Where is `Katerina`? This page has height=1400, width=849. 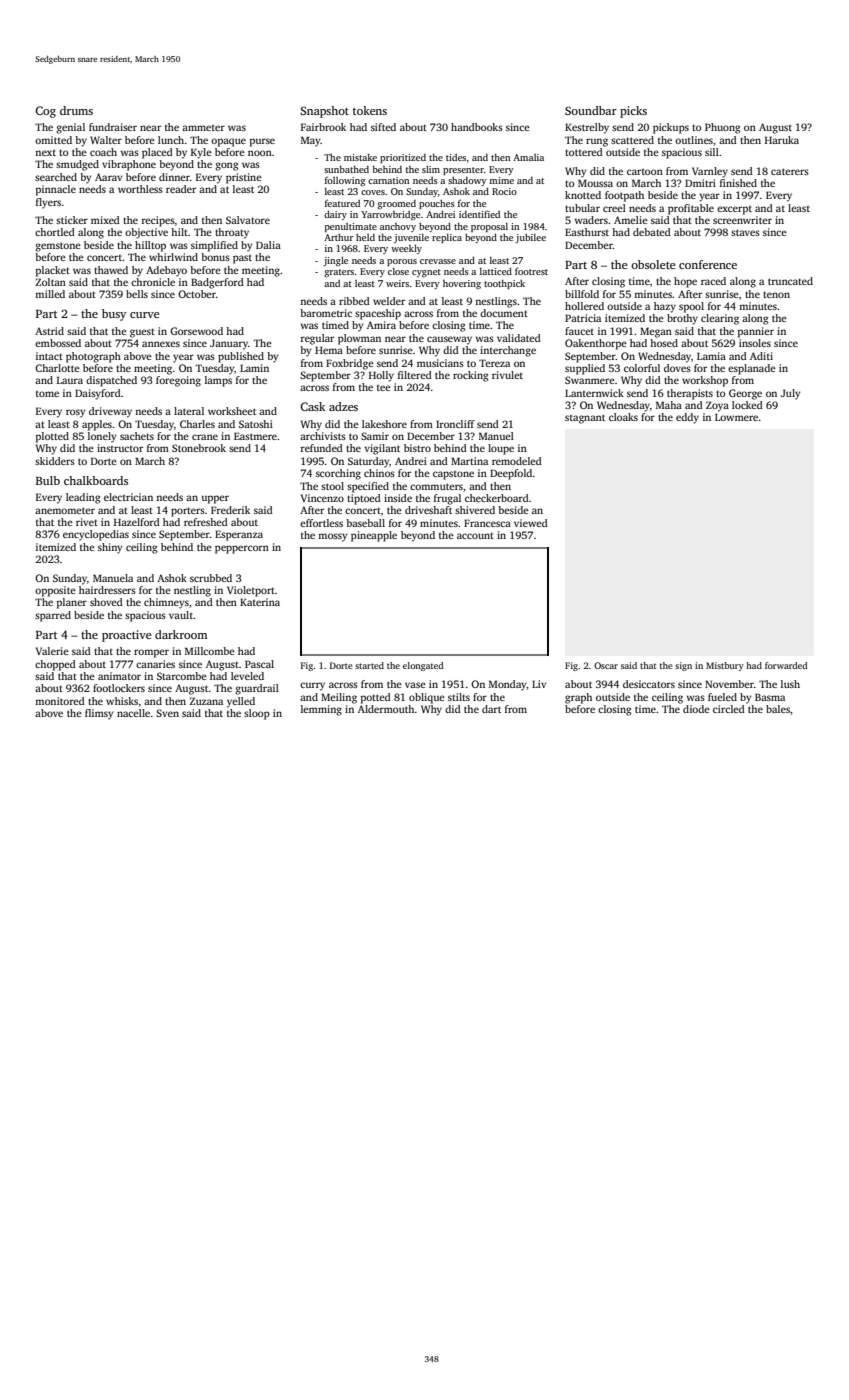 Katerina is located at coordinates (260, 602).
